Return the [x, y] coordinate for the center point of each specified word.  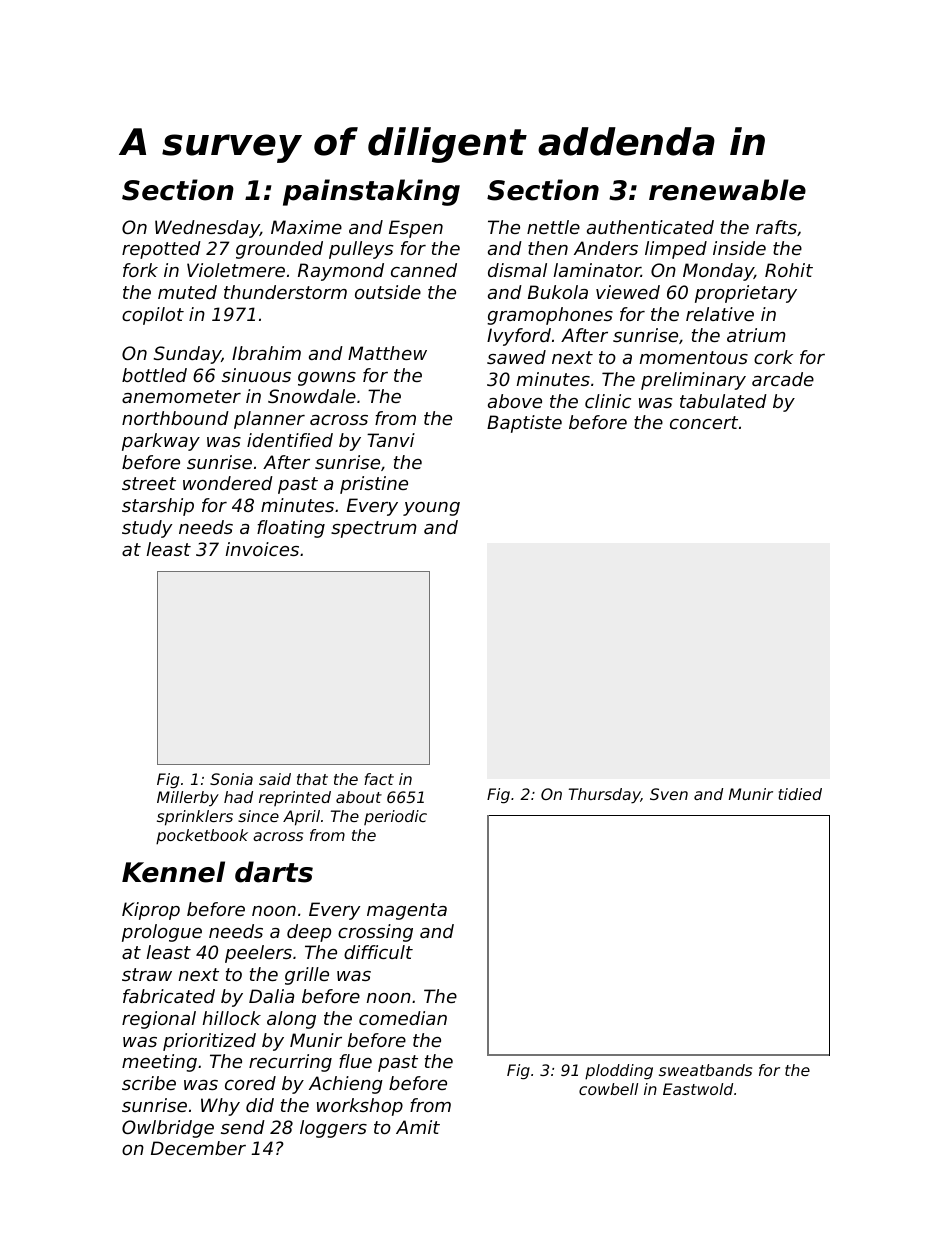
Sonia [231, 779]
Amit [418, 1127]
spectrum [374, 529]
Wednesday [207, 229]
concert [704, 422]
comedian [403, 1018]
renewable [727, 190]
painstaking [371, 192]
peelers [258, 954]
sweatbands [705, 1070]
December [198, 1148]
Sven [669, 794]
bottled [154, 375]
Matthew [387, 353]
